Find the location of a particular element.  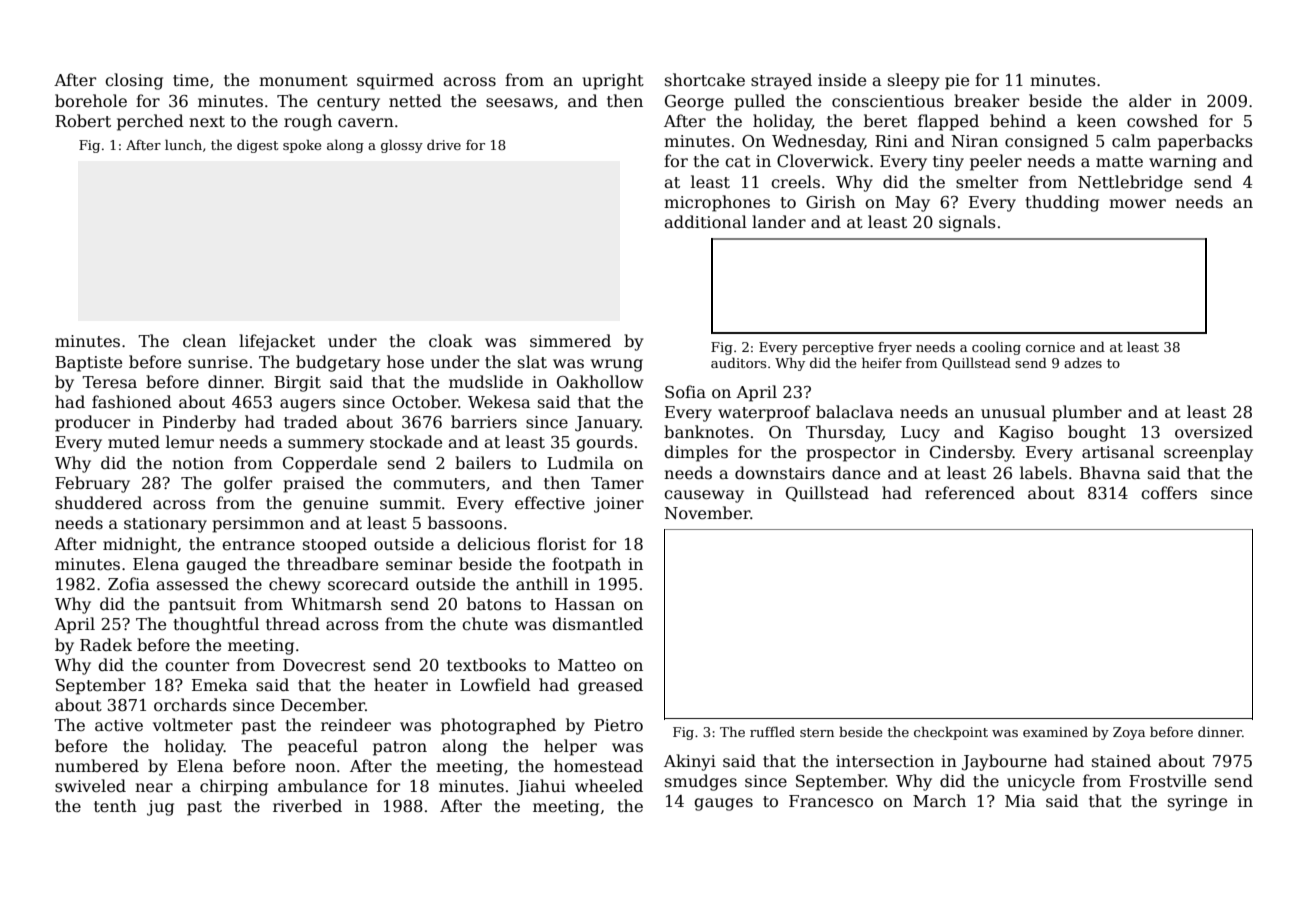

Zofia is located at coordinates (129, 583).
